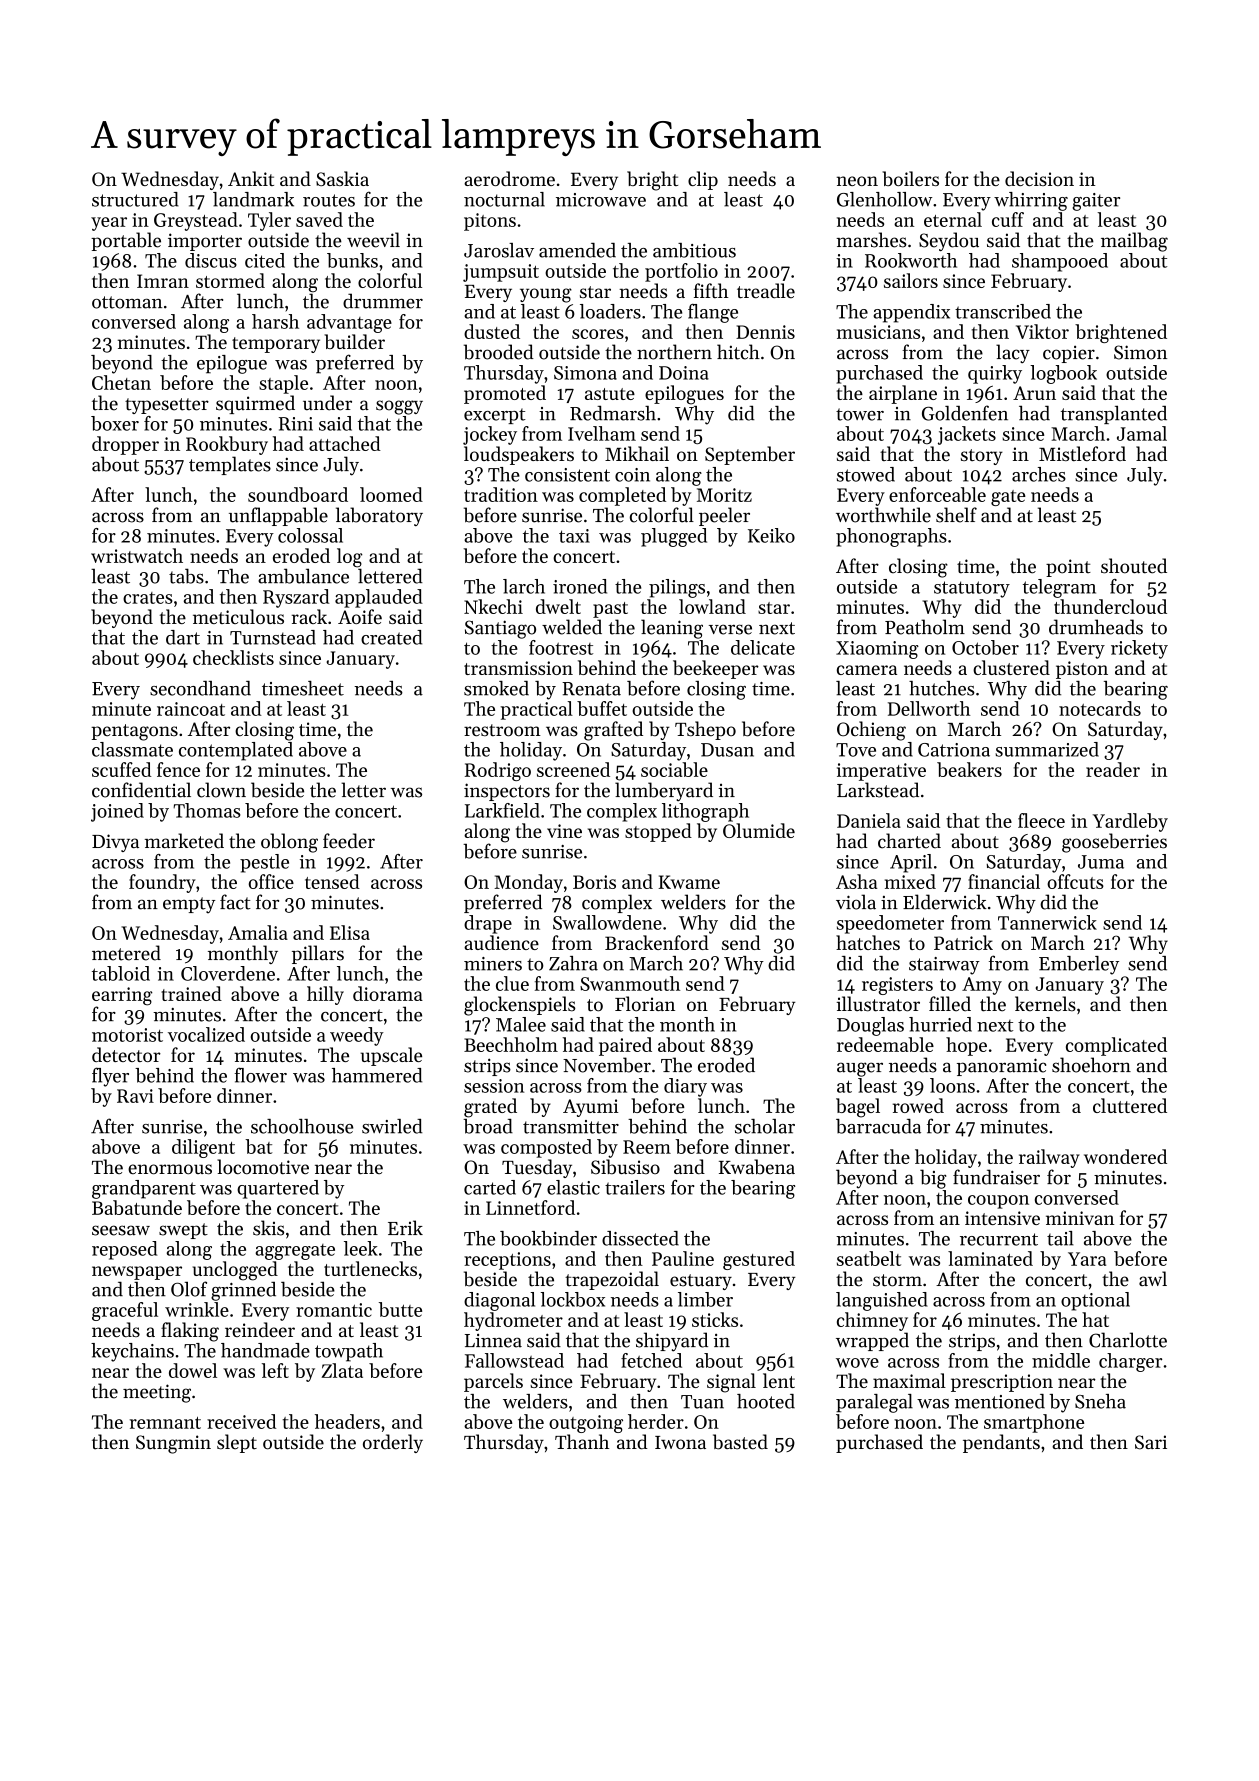 This screenshot has height=1781, width=1259. What do you see at coordinates (236, 751) in the screenshot?
I see `contemplated` at bounding box center [236, 751].
